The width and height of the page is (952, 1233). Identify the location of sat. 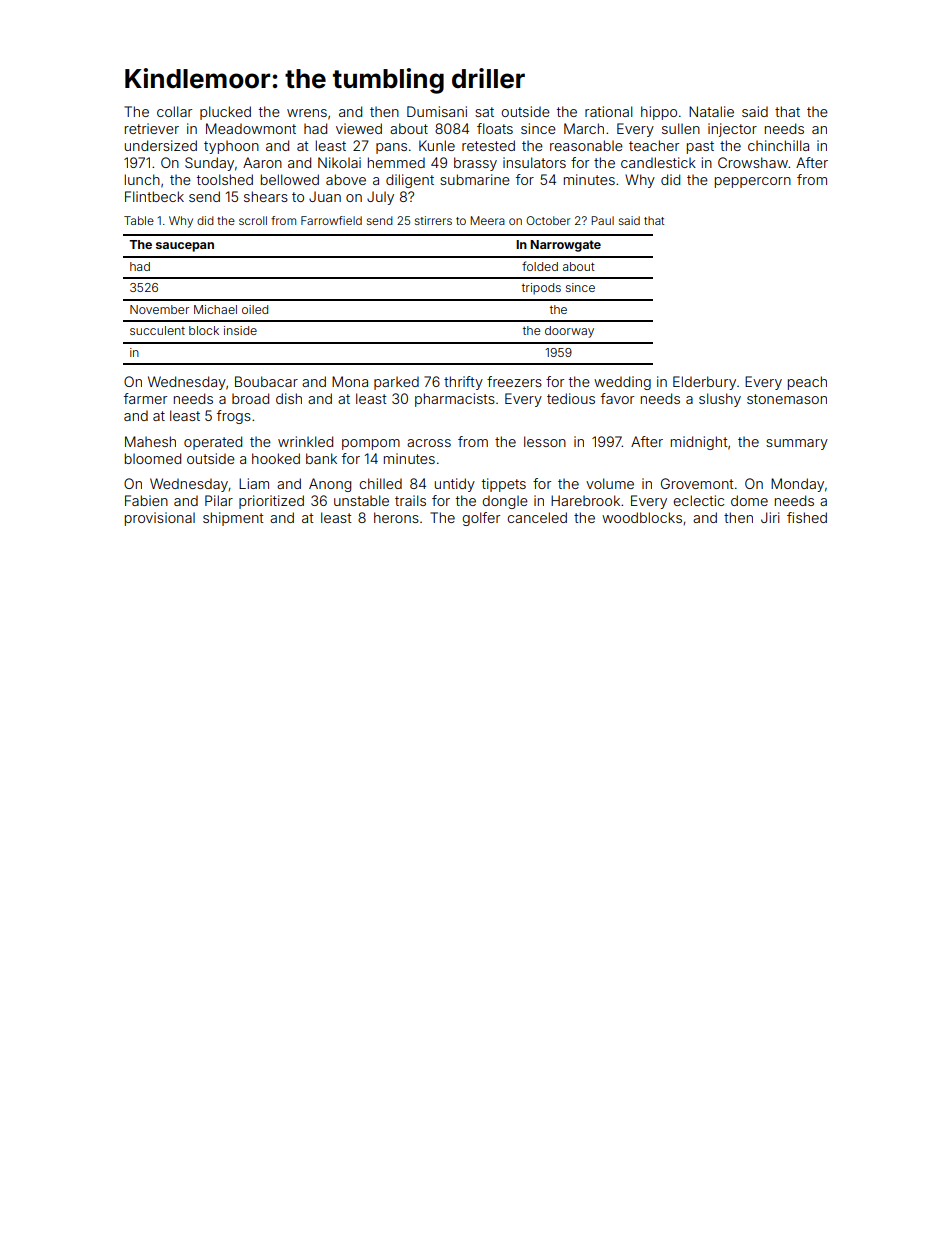
(484, 112).
